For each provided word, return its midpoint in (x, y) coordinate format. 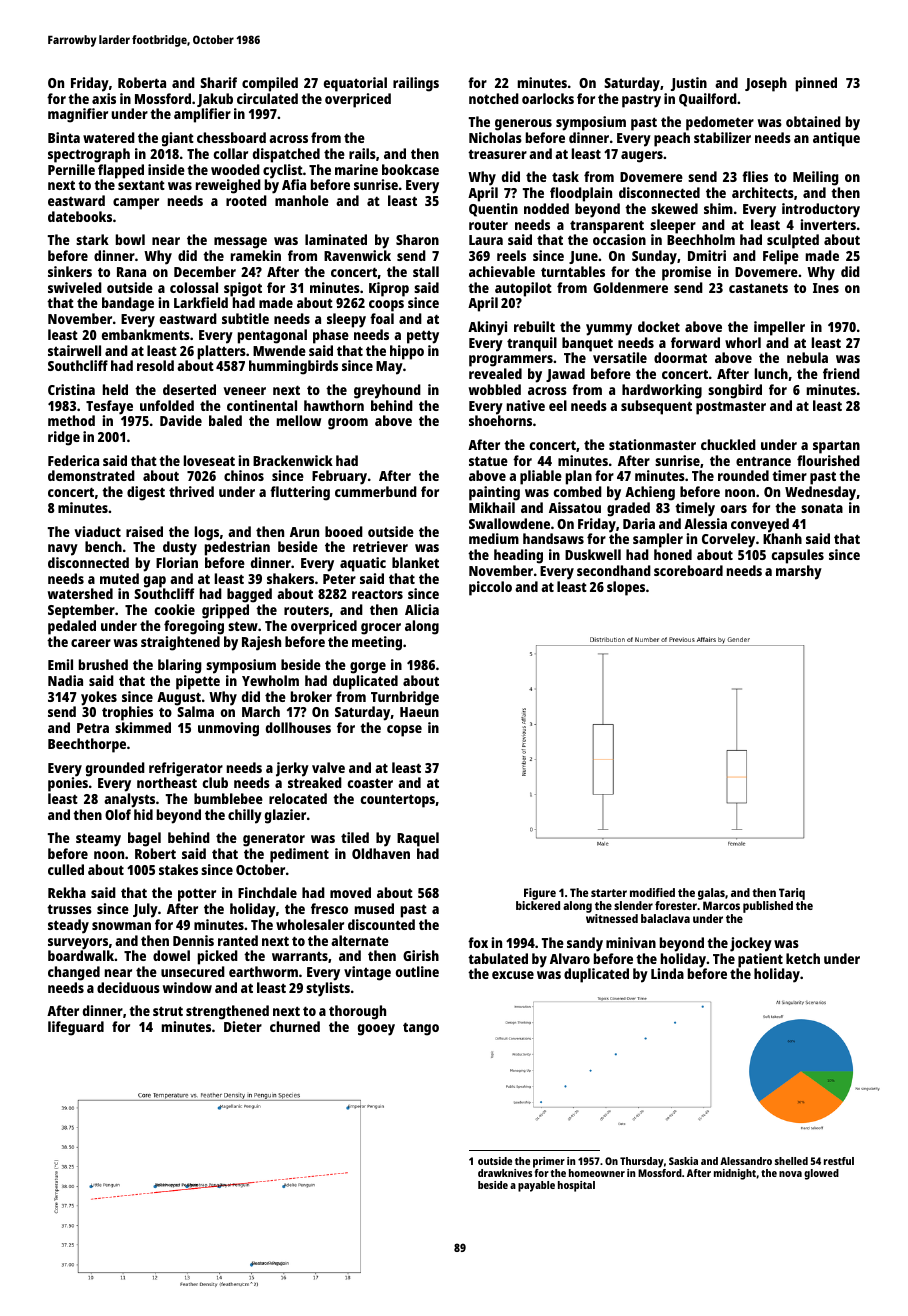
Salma (195, 711)
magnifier (78, 115)
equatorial (355, 84)
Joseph (766, 84)
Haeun (419, 712)
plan (579, 477)
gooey (376, 1030)
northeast (167, 782)
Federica (73, 460)
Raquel (418, 839)
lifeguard (76, 1028)
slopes (626, 588)
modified (652, 892)
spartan (836, 447)
